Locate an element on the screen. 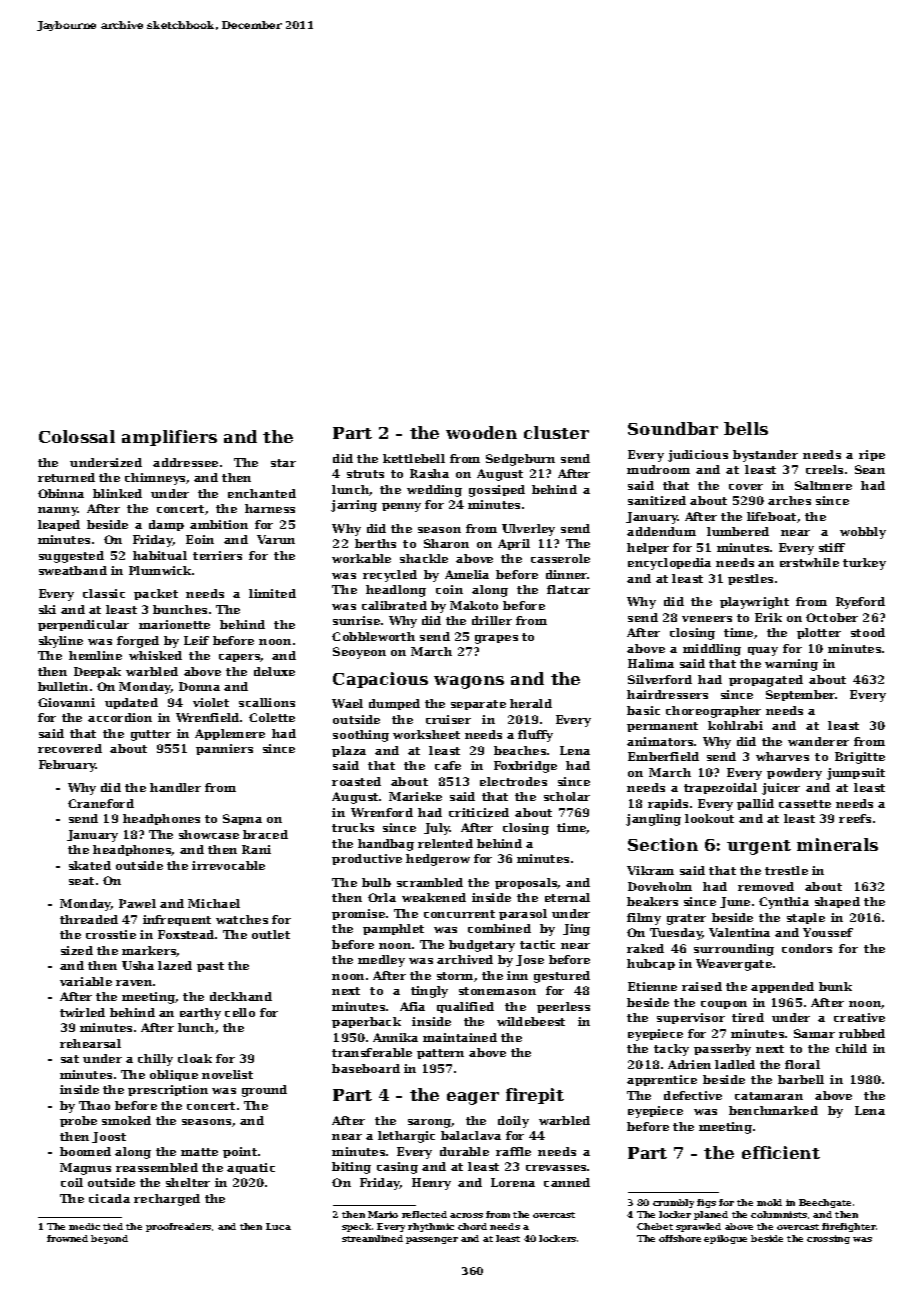  coil is located at coordinates (72, 1182).
